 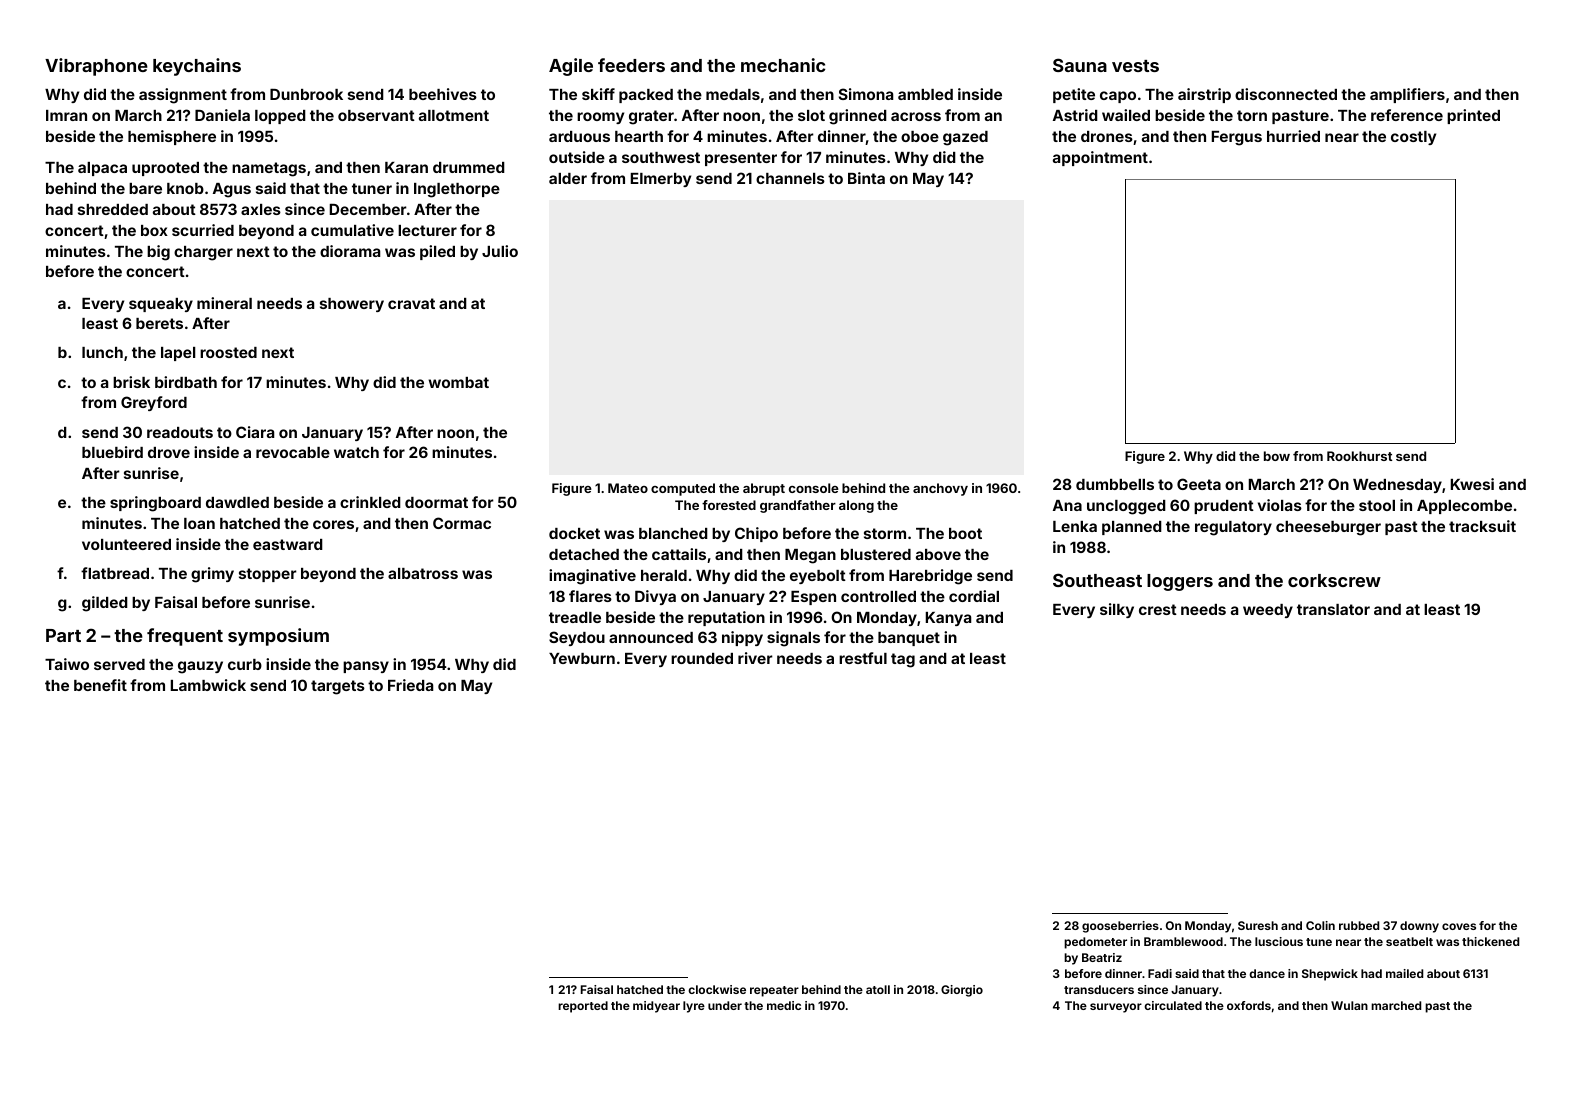 I want to click on anchovy, so click(x=940, y=489).
